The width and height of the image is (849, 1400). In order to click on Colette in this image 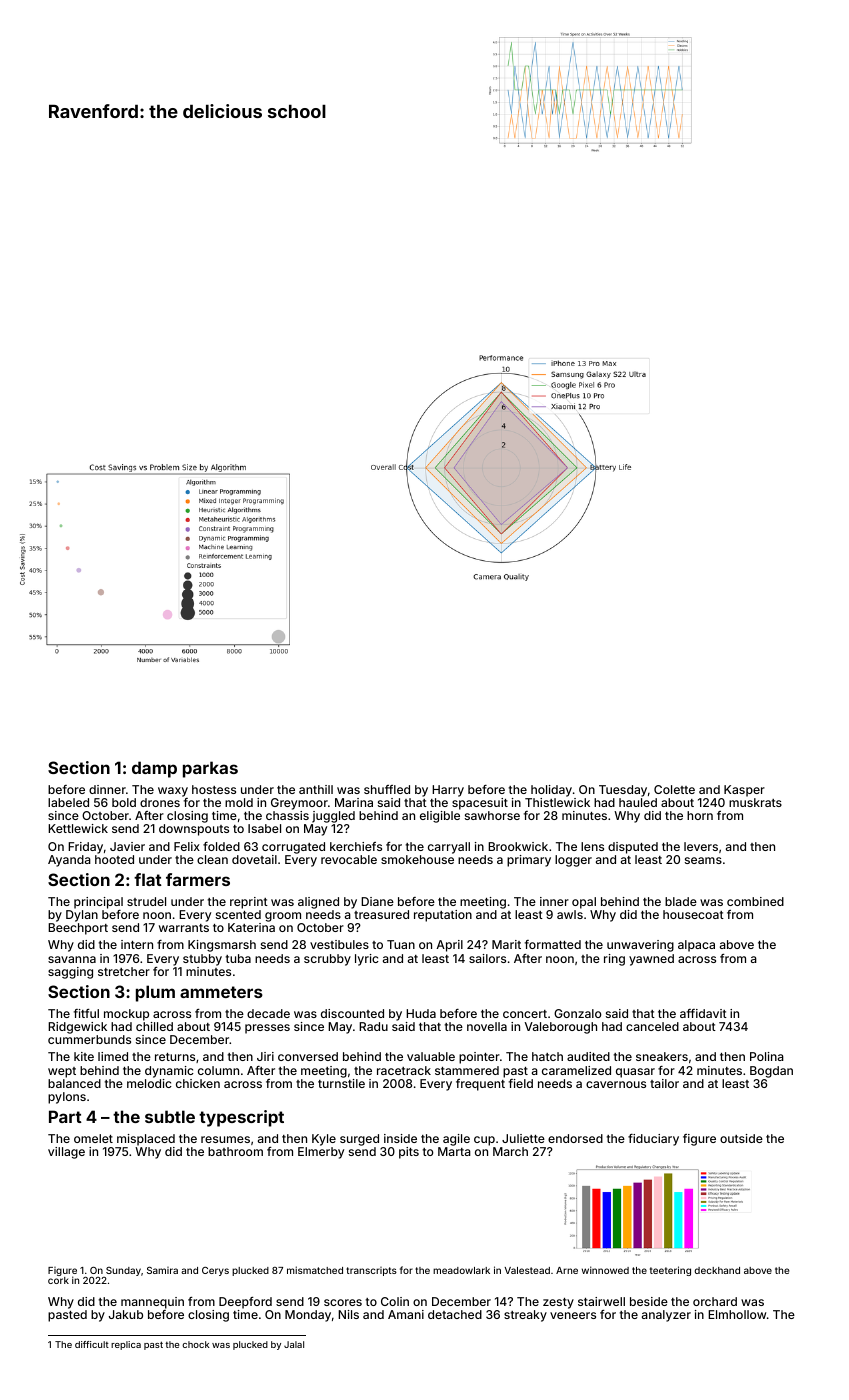, I will do `click(674, 789)`.
